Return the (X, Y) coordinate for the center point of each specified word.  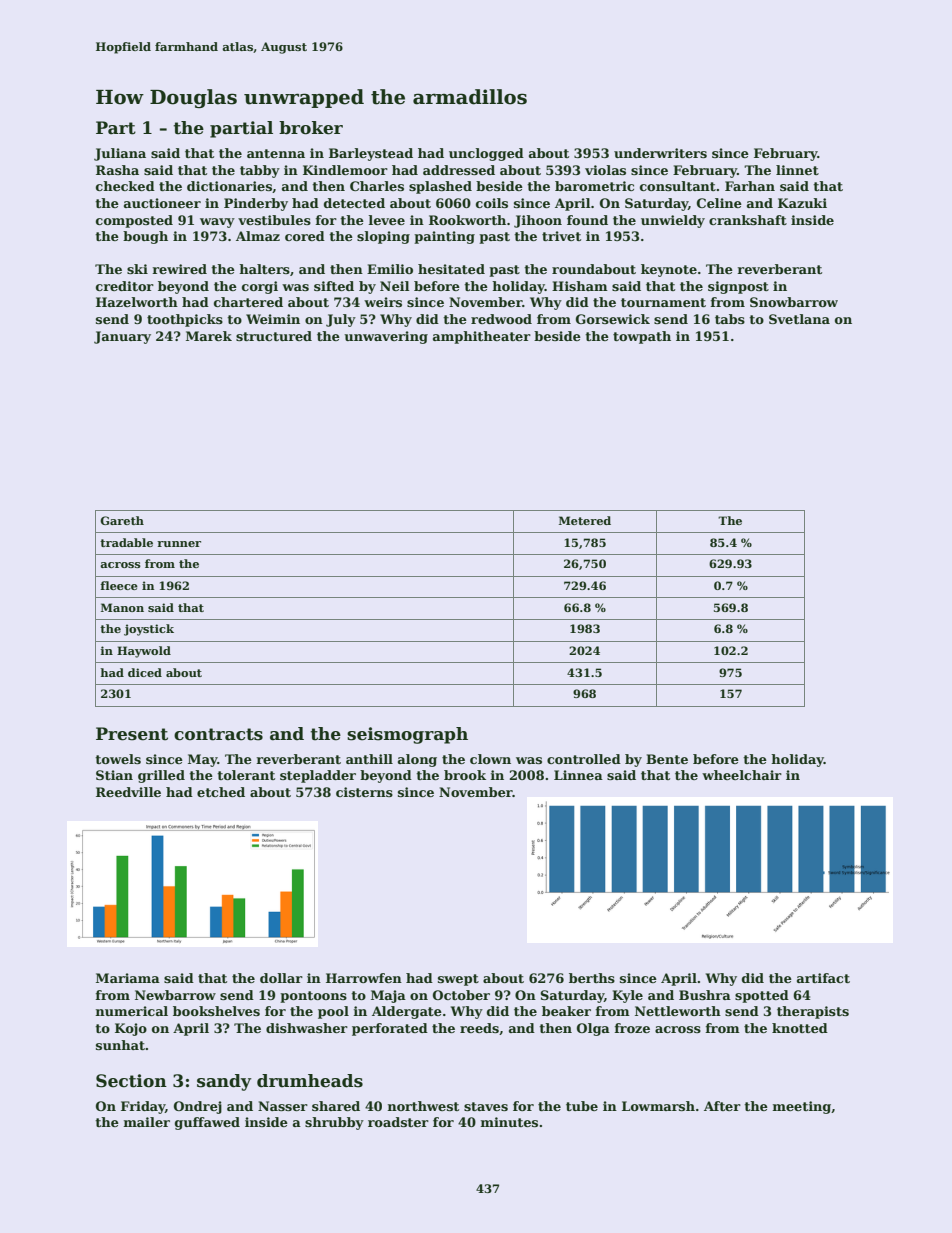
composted (134, 221)
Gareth (122, 520)
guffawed (207, 1123)
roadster (398, 1122)
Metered (585, 520)
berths (592, 978)
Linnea (578, 775)
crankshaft (748, 220)
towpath (642, 337)
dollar (281, 978)
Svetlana (799, 319)
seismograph (407, 735)
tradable (126, 542)
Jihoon (538, 221)
